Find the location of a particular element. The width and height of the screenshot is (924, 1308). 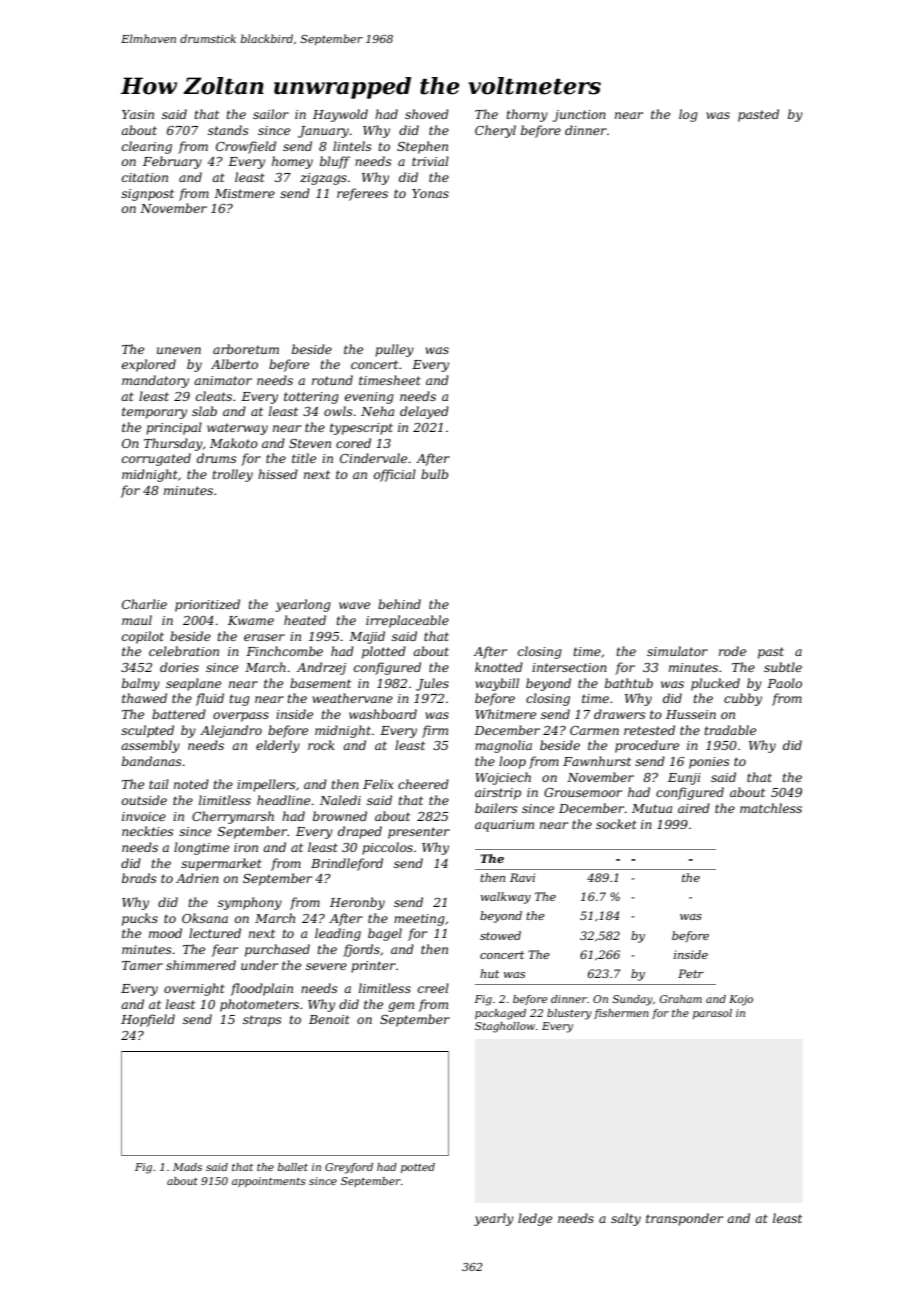

January is located at coordinates (323, 132).
